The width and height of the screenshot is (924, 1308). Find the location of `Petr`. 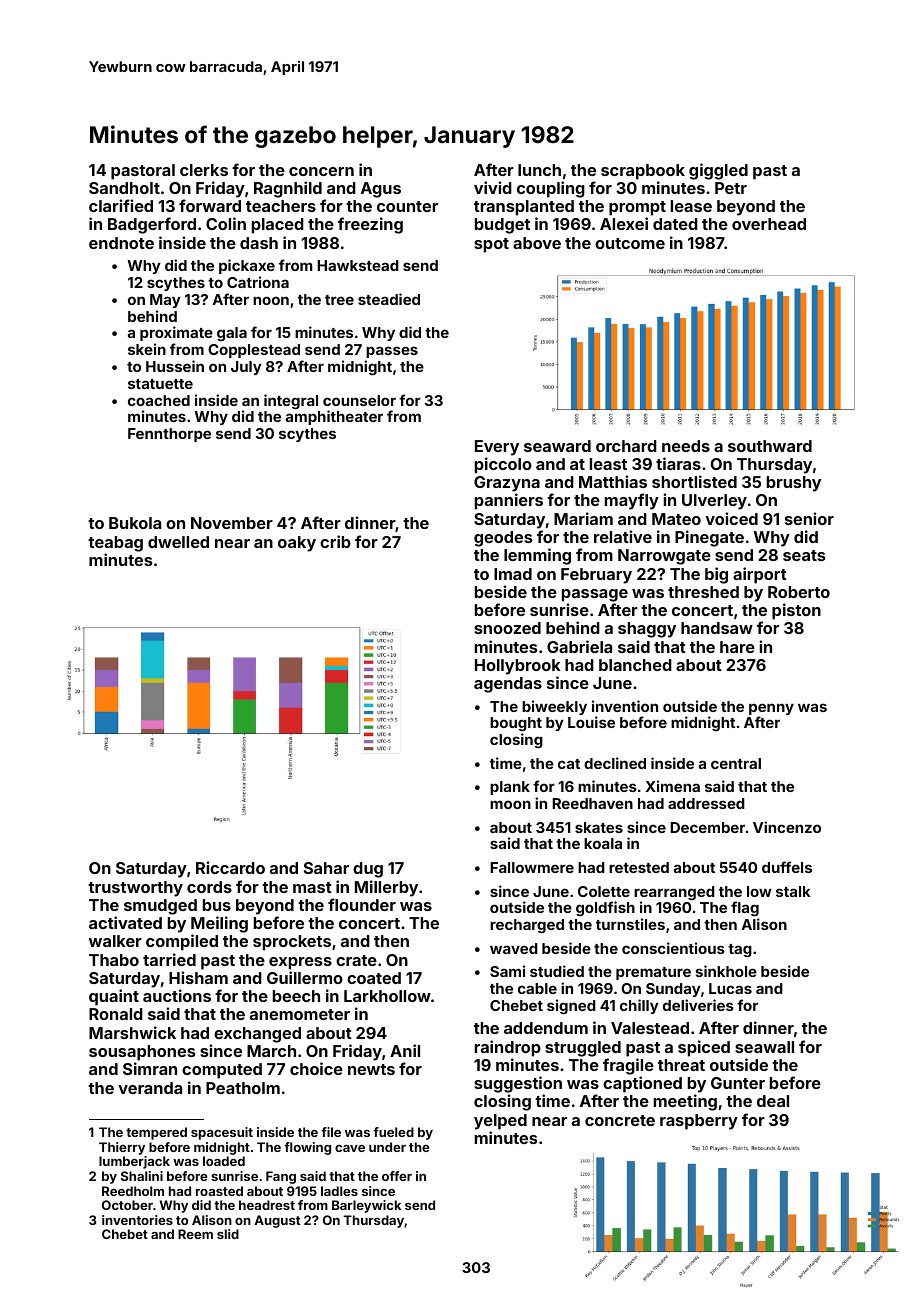

Petr is located at coordinates (731, 188).
